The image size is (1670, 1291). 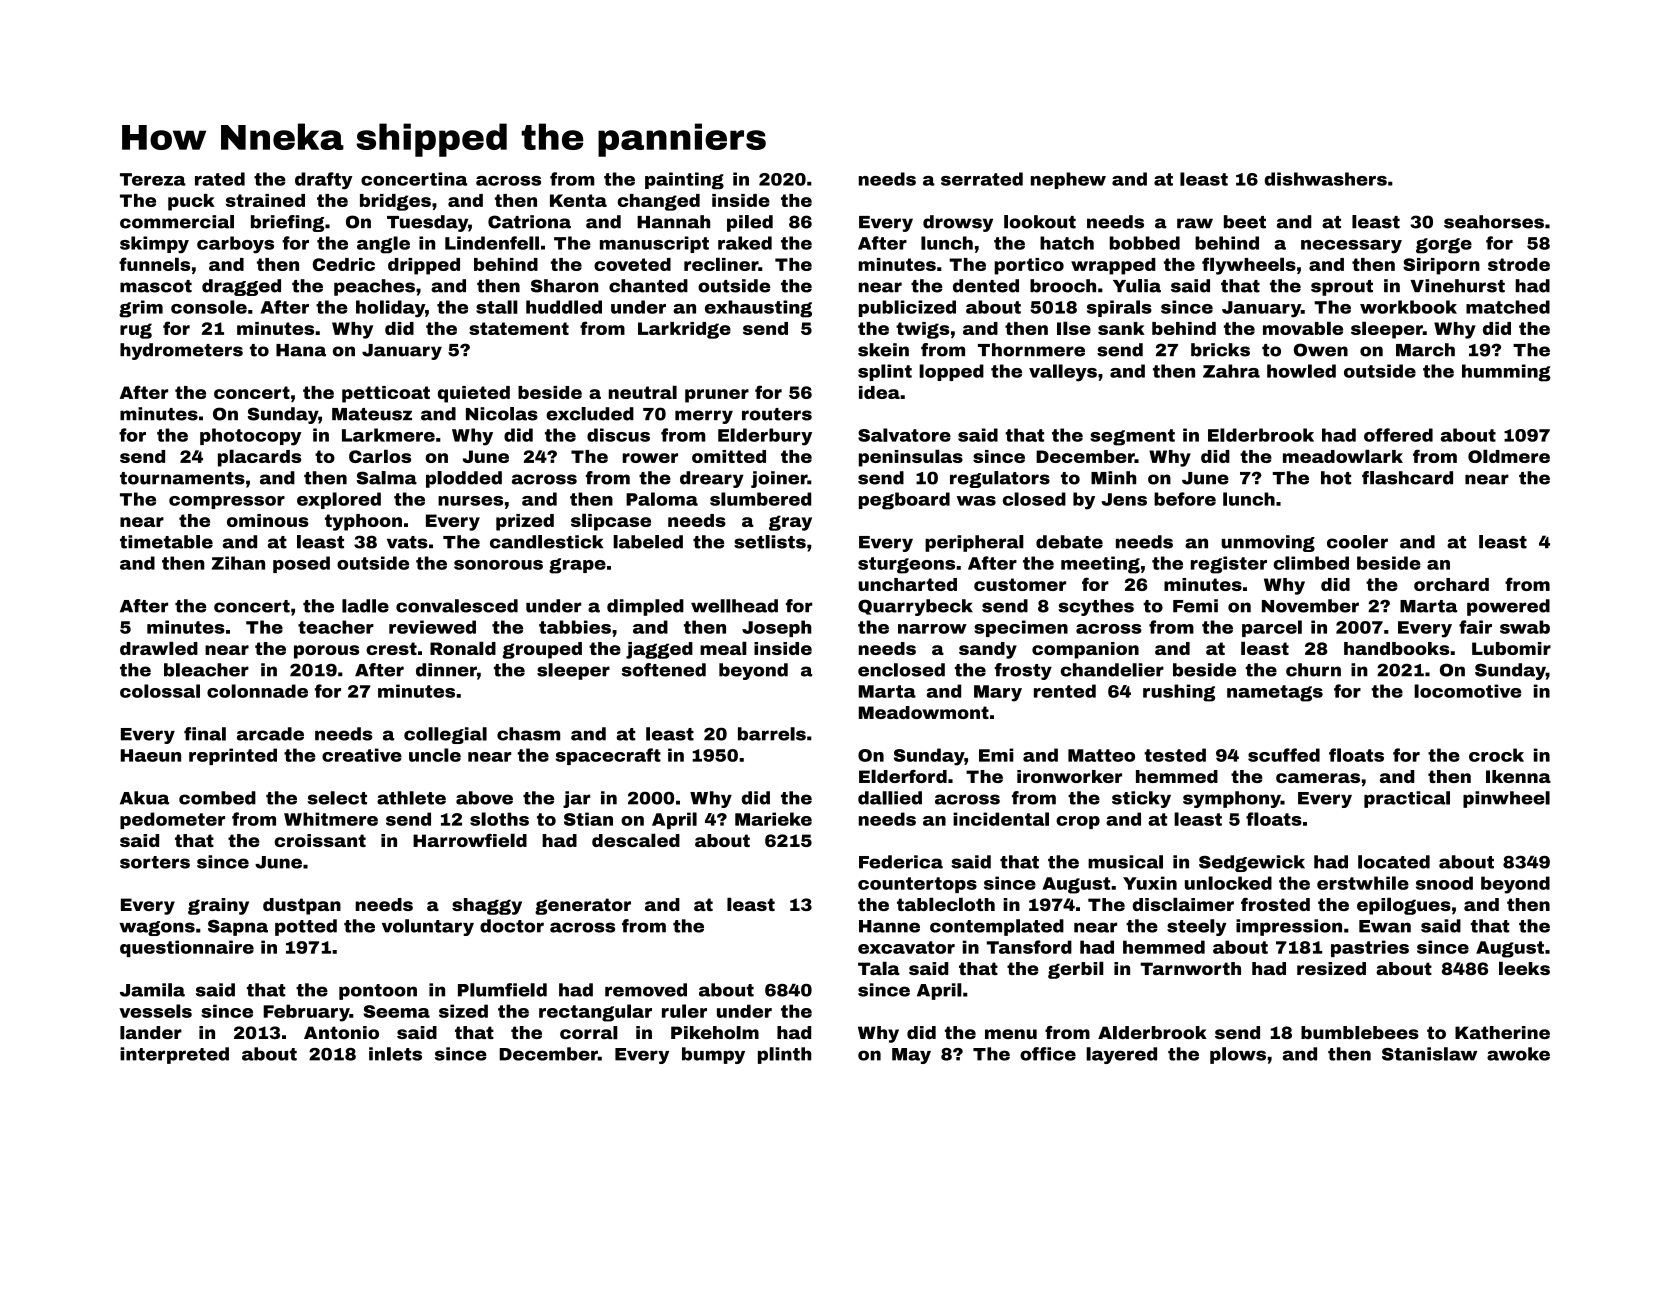 What do you see at coordinates (1494, 222) in the page?
I see `seahorses` at bounding box center [1494, 222].
